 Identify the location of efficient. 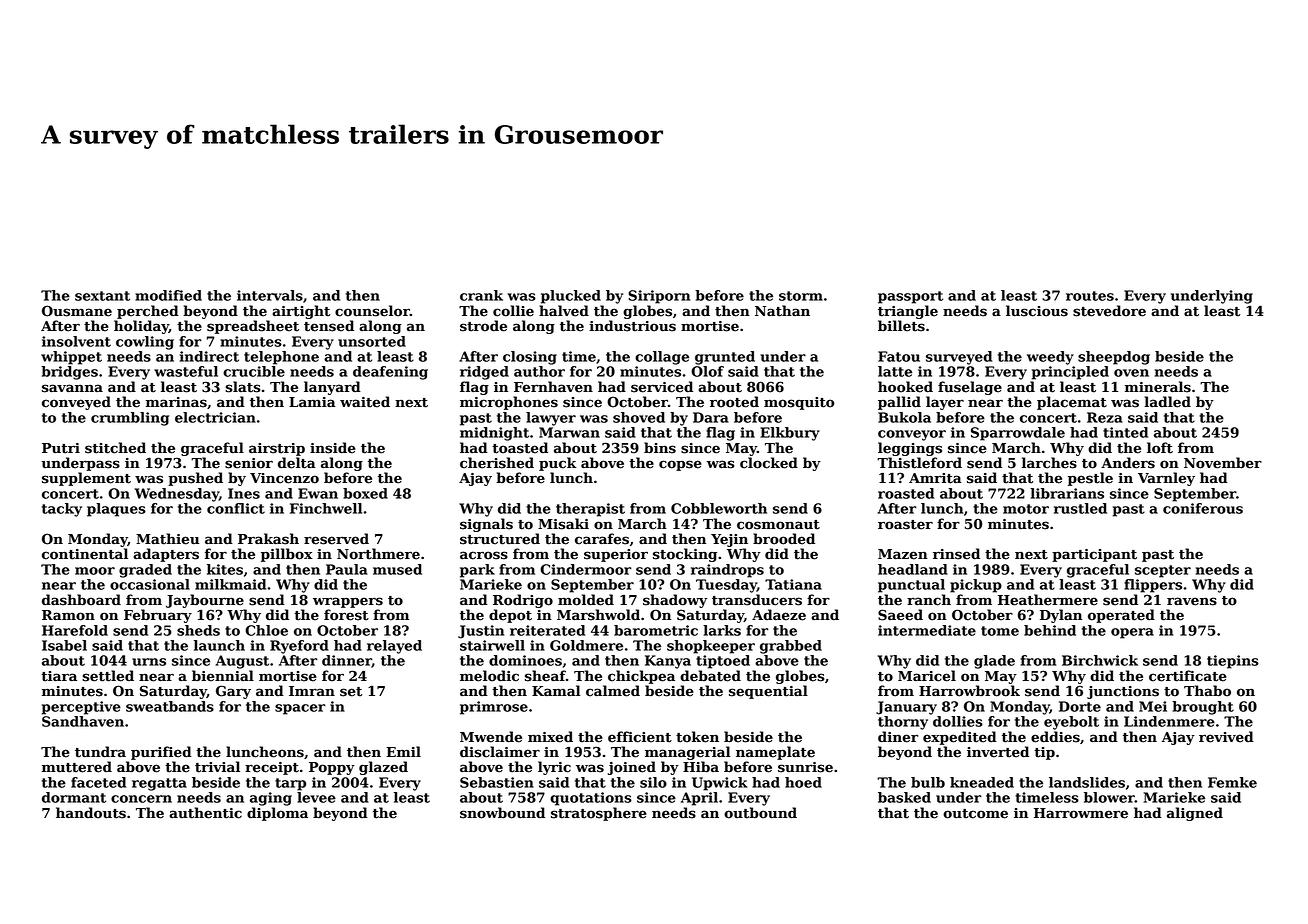
(640, 737).
